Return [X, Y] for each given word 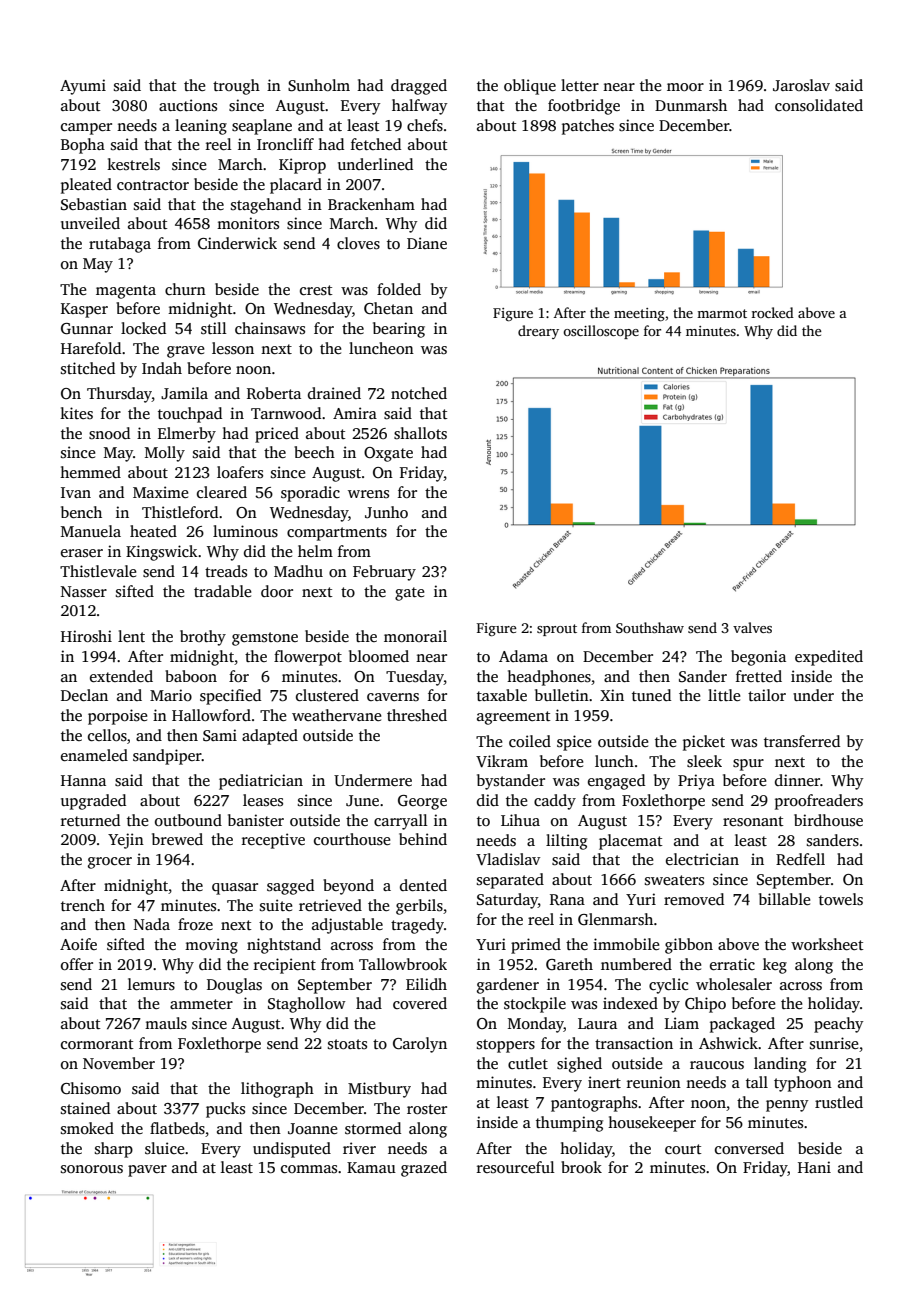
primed [536, 946]
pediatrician [261, 782]
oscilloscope [601, 332]
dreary [538, 332]
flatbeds [177, 1128]
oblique [530, 87]
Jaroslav [801, 85]
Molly [165, 454]
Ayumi [83, 87]
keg [775, 966]
